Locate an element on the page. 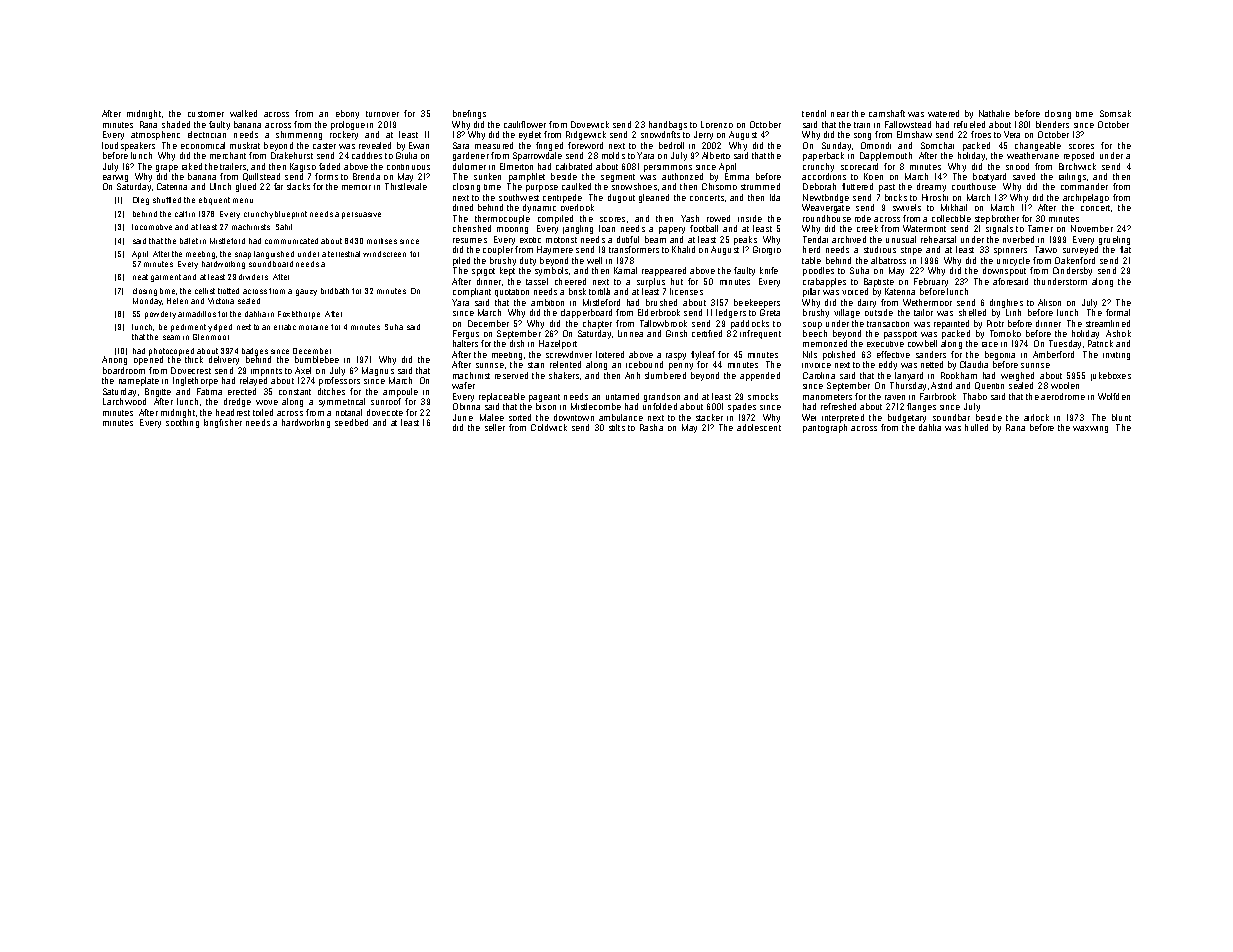 This page has height=952, width=1233. eyelet is located at coordinates (530, 135).
